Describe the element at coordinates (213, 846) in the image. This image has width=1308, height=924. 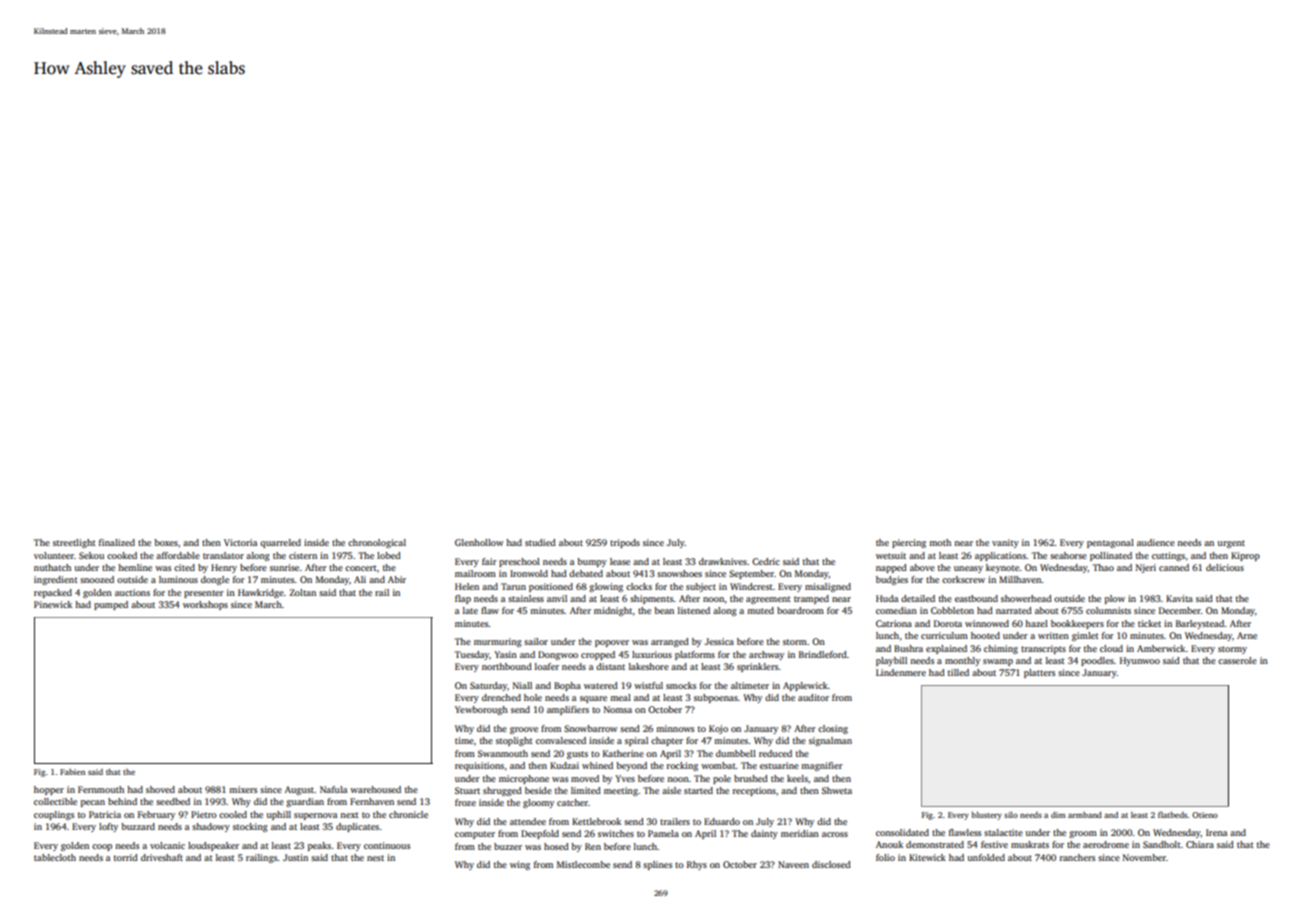
I see `loudspeaker` at that location.
